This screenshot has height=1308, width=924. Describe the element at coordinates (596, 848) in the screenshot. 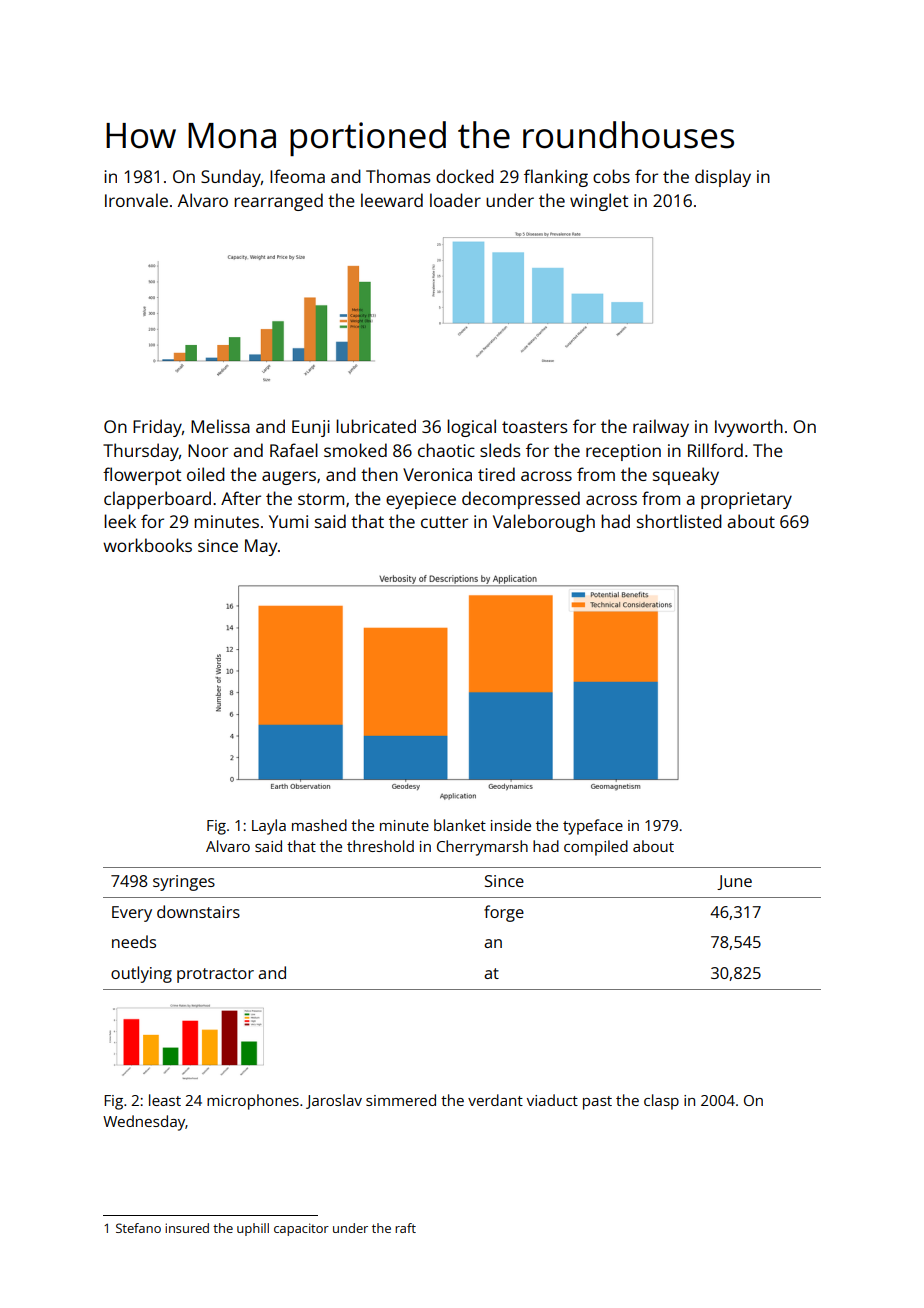

I see `compiled` at that location.
